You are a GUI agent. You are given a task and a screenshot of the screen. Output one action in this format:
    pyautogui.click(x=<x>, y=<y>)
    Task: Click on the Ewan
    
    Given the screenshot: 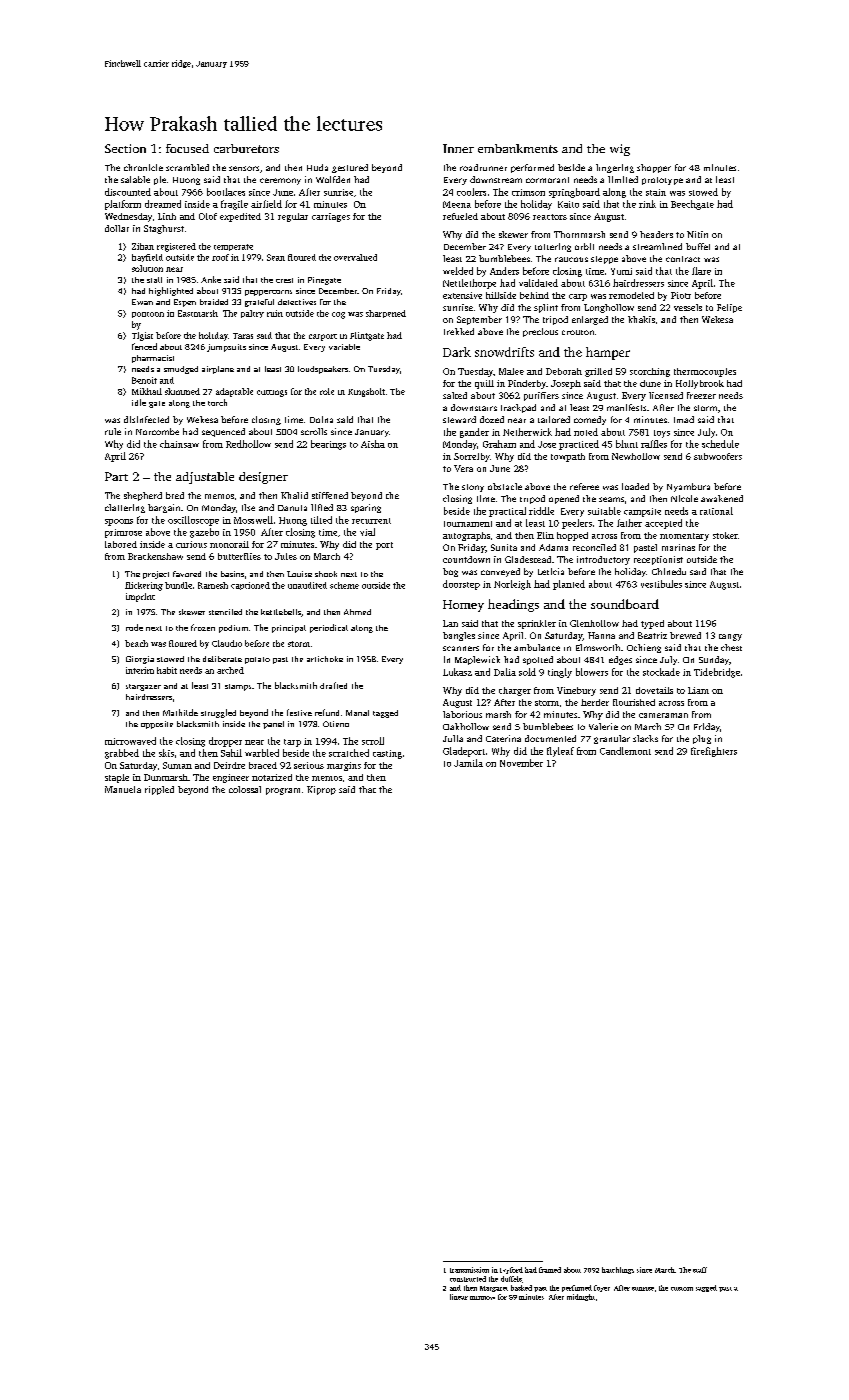 What is the action you would take?
    pyautogui.click(x=142, y=302)
